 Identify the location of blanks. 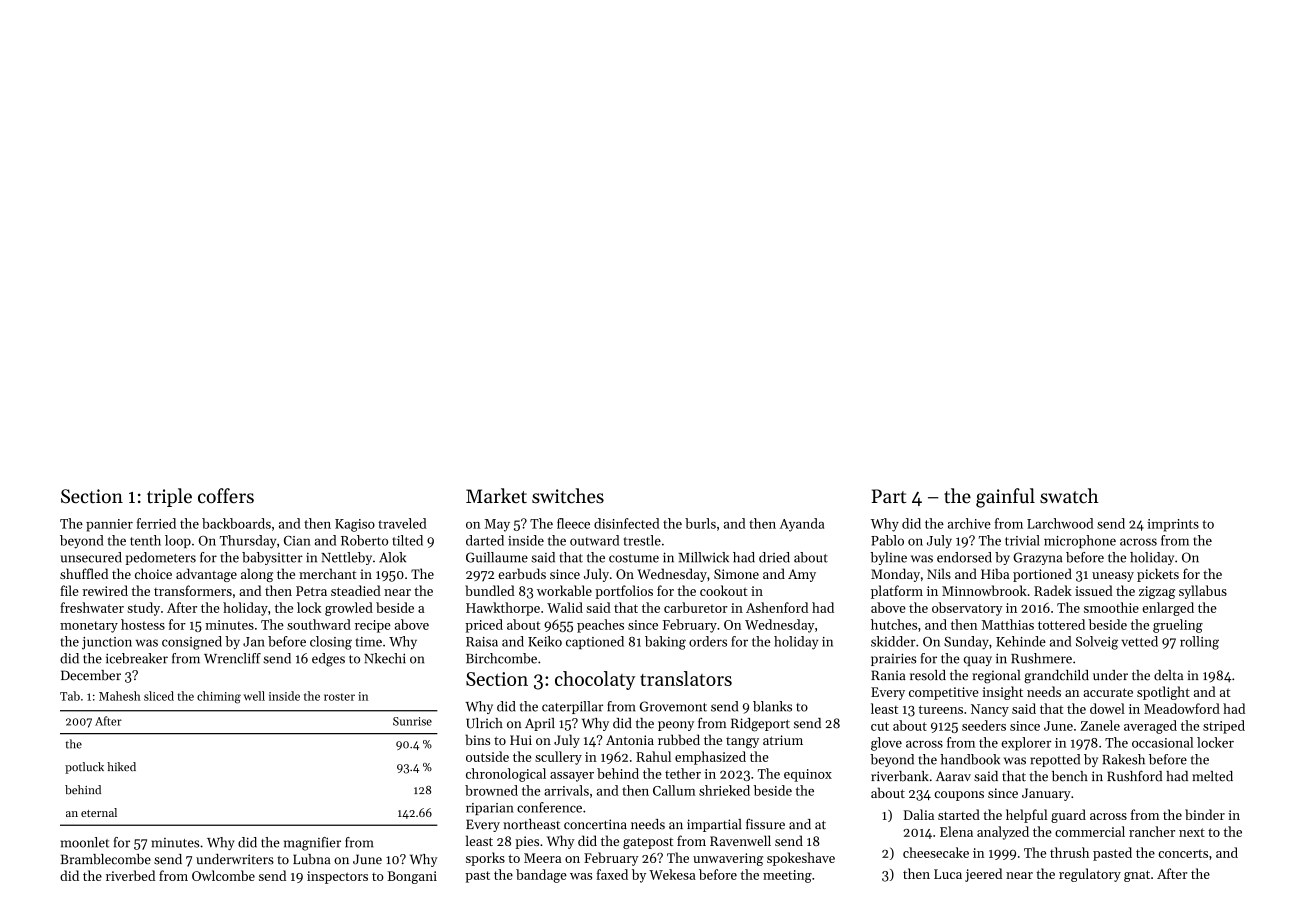
(772, 706).
